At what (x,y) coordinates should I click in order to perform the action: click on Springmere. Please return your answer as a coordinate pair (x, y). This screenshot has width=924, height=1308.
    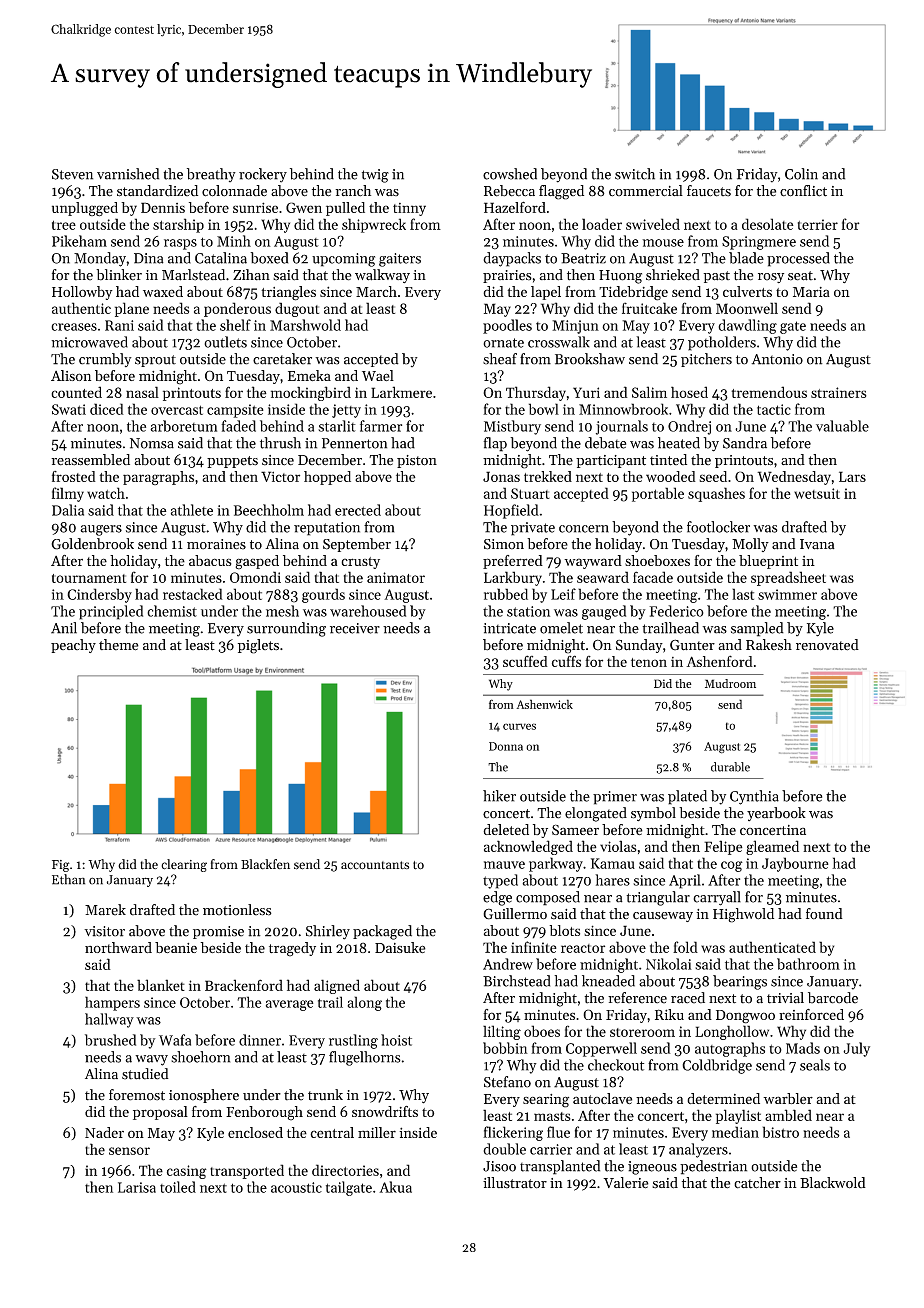
    Looking at the image, I should click on (759, 243).
